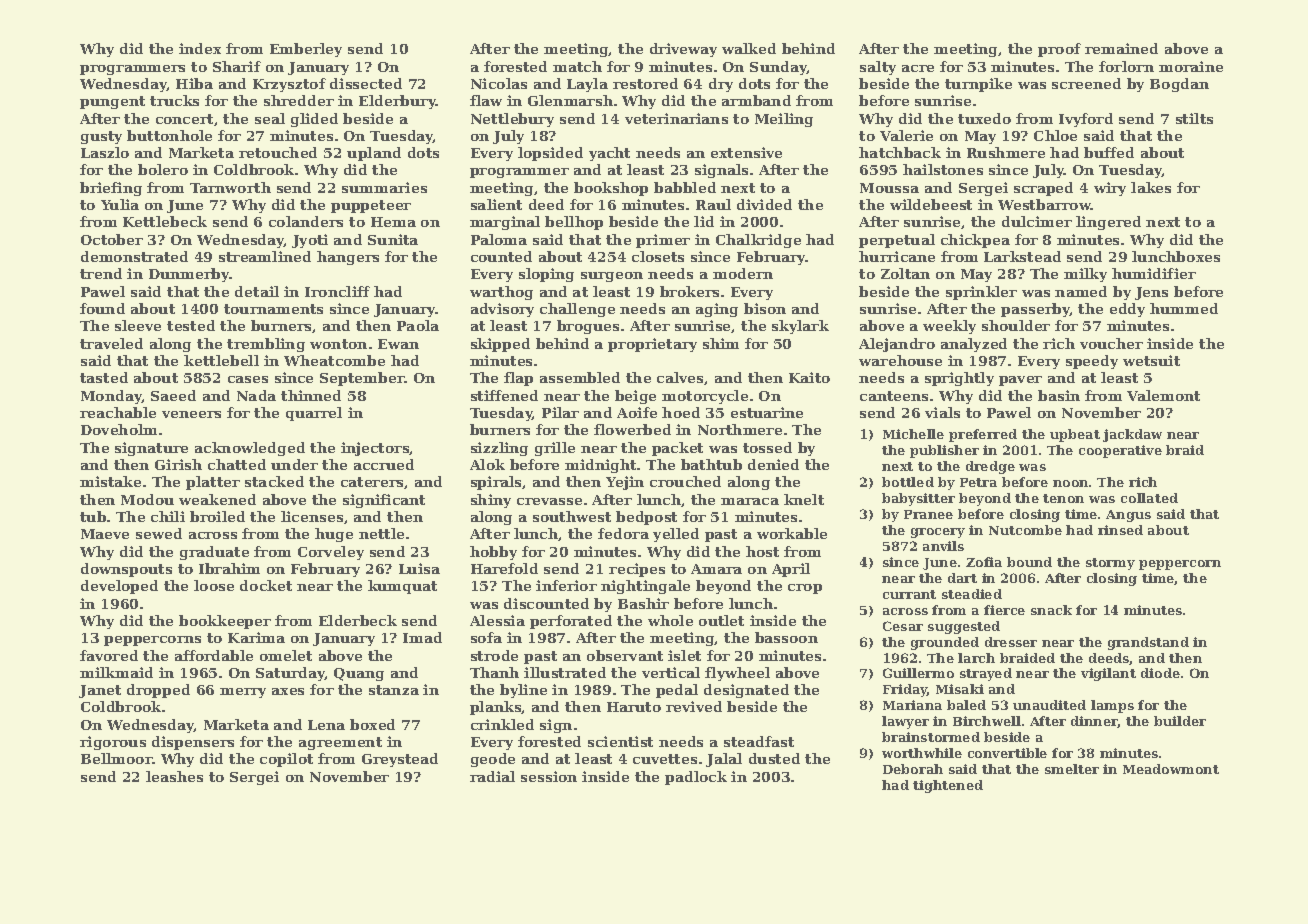  Describe the element at coordinates (158, 691) in the screenshot. I see `dropped` at that location.
